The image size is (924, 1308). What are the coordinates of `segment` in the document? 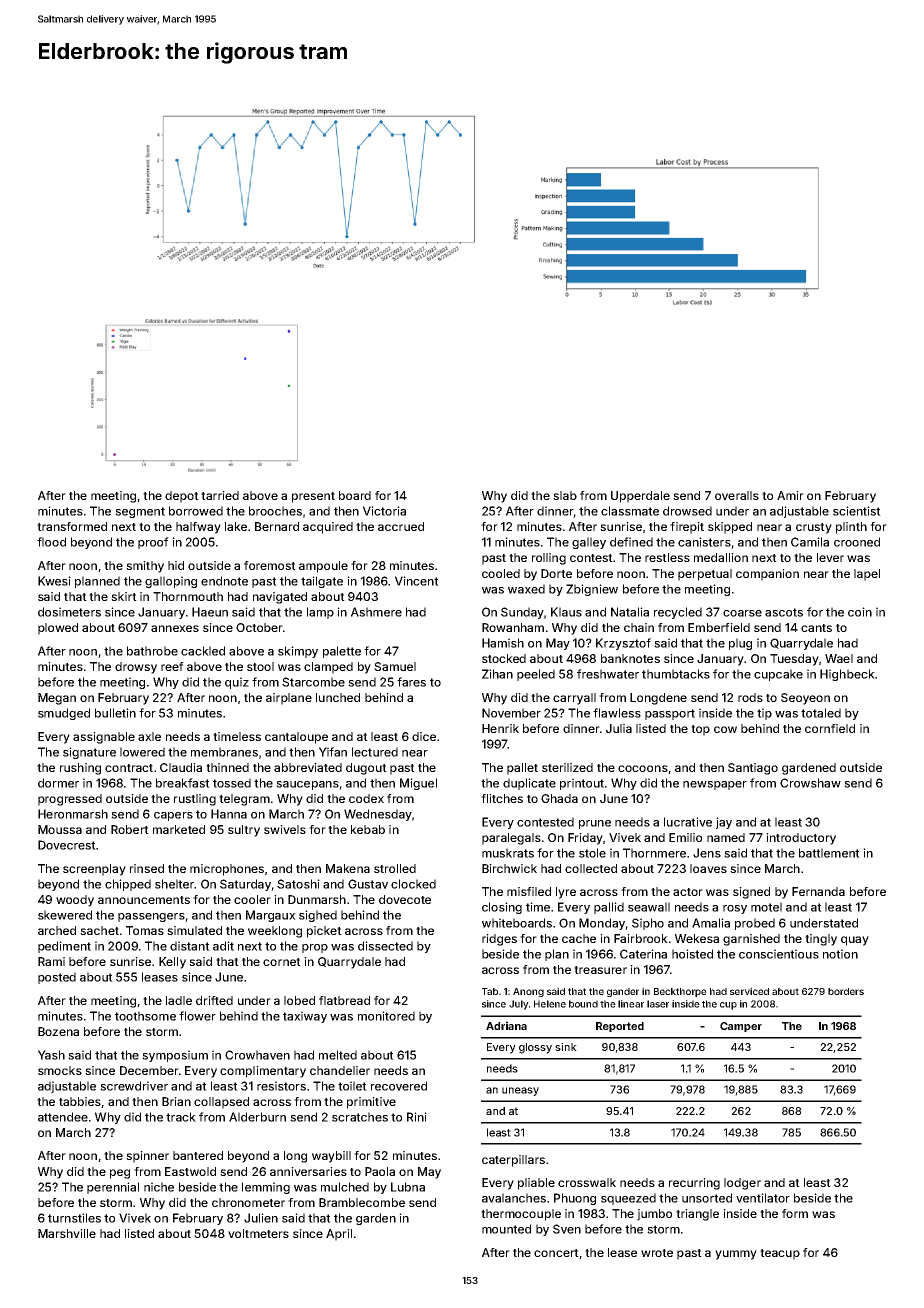 It's located at (140, 512).
